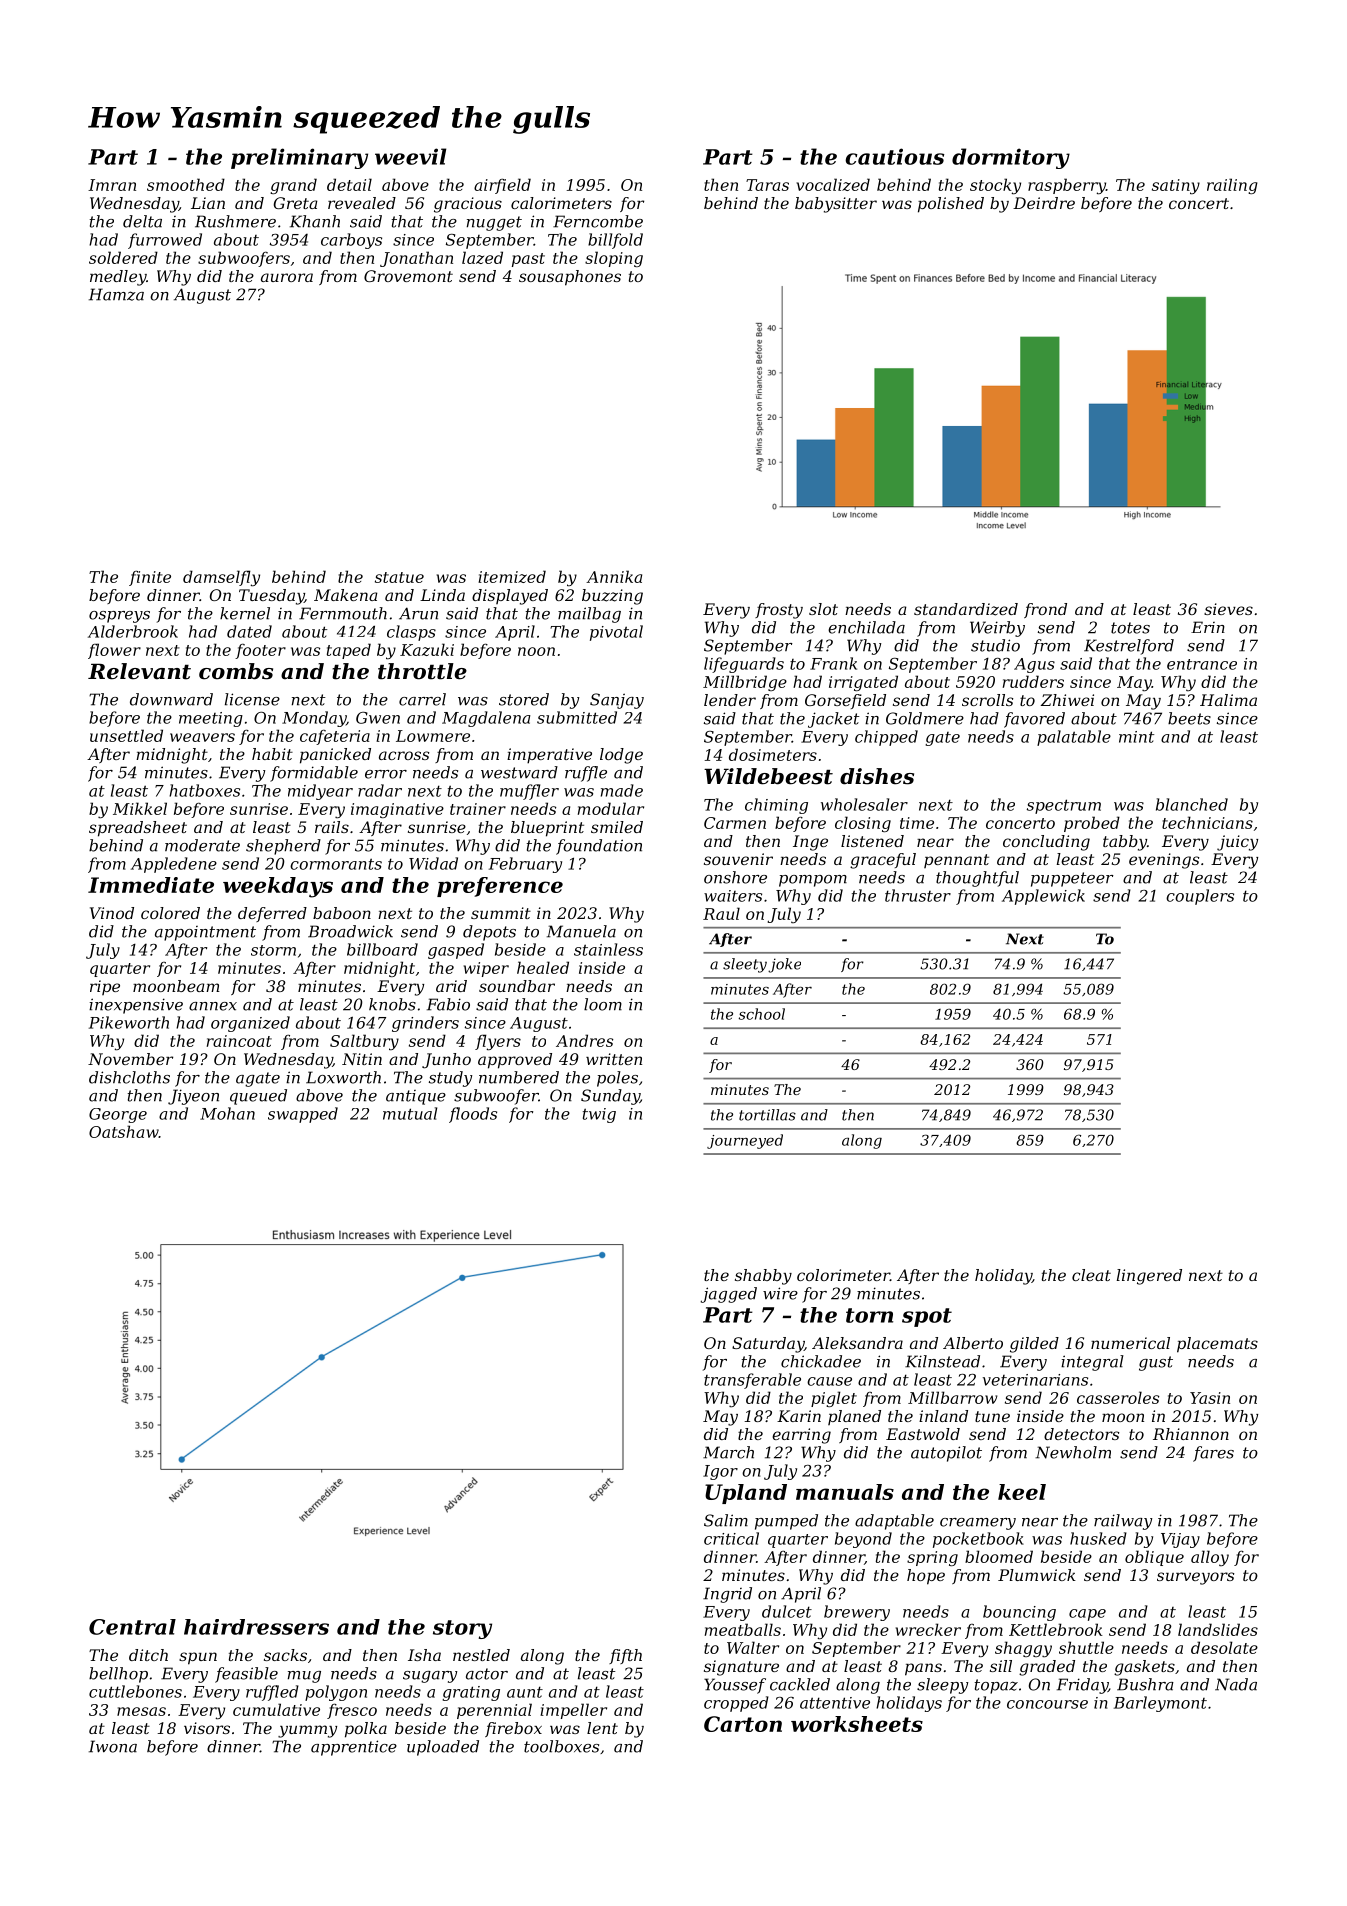 The image size is (1347, 1906). Describe the element at coordinates (112, 913) in the image. I see `Vinod` at that location.
